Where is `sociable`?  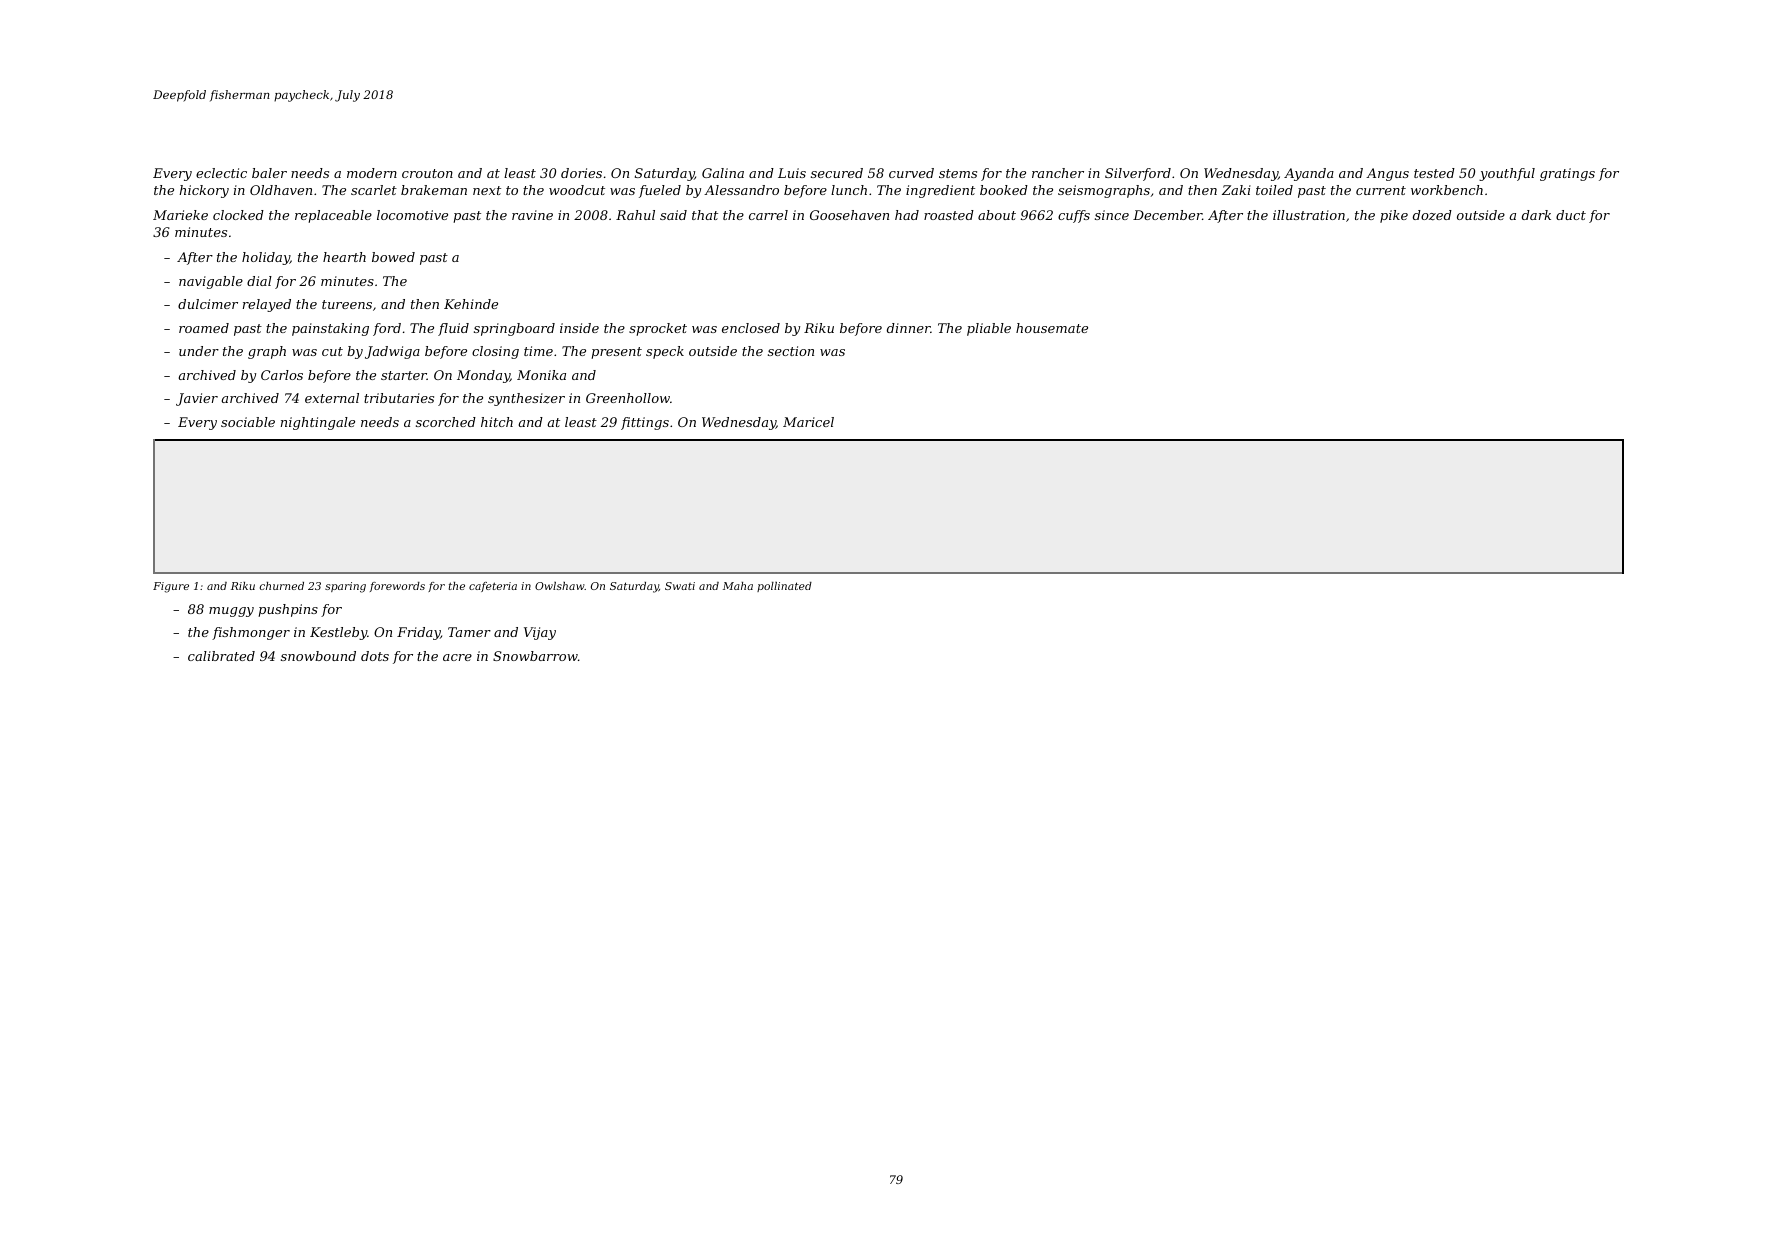 sociable is located at coordinates (248, 422).
